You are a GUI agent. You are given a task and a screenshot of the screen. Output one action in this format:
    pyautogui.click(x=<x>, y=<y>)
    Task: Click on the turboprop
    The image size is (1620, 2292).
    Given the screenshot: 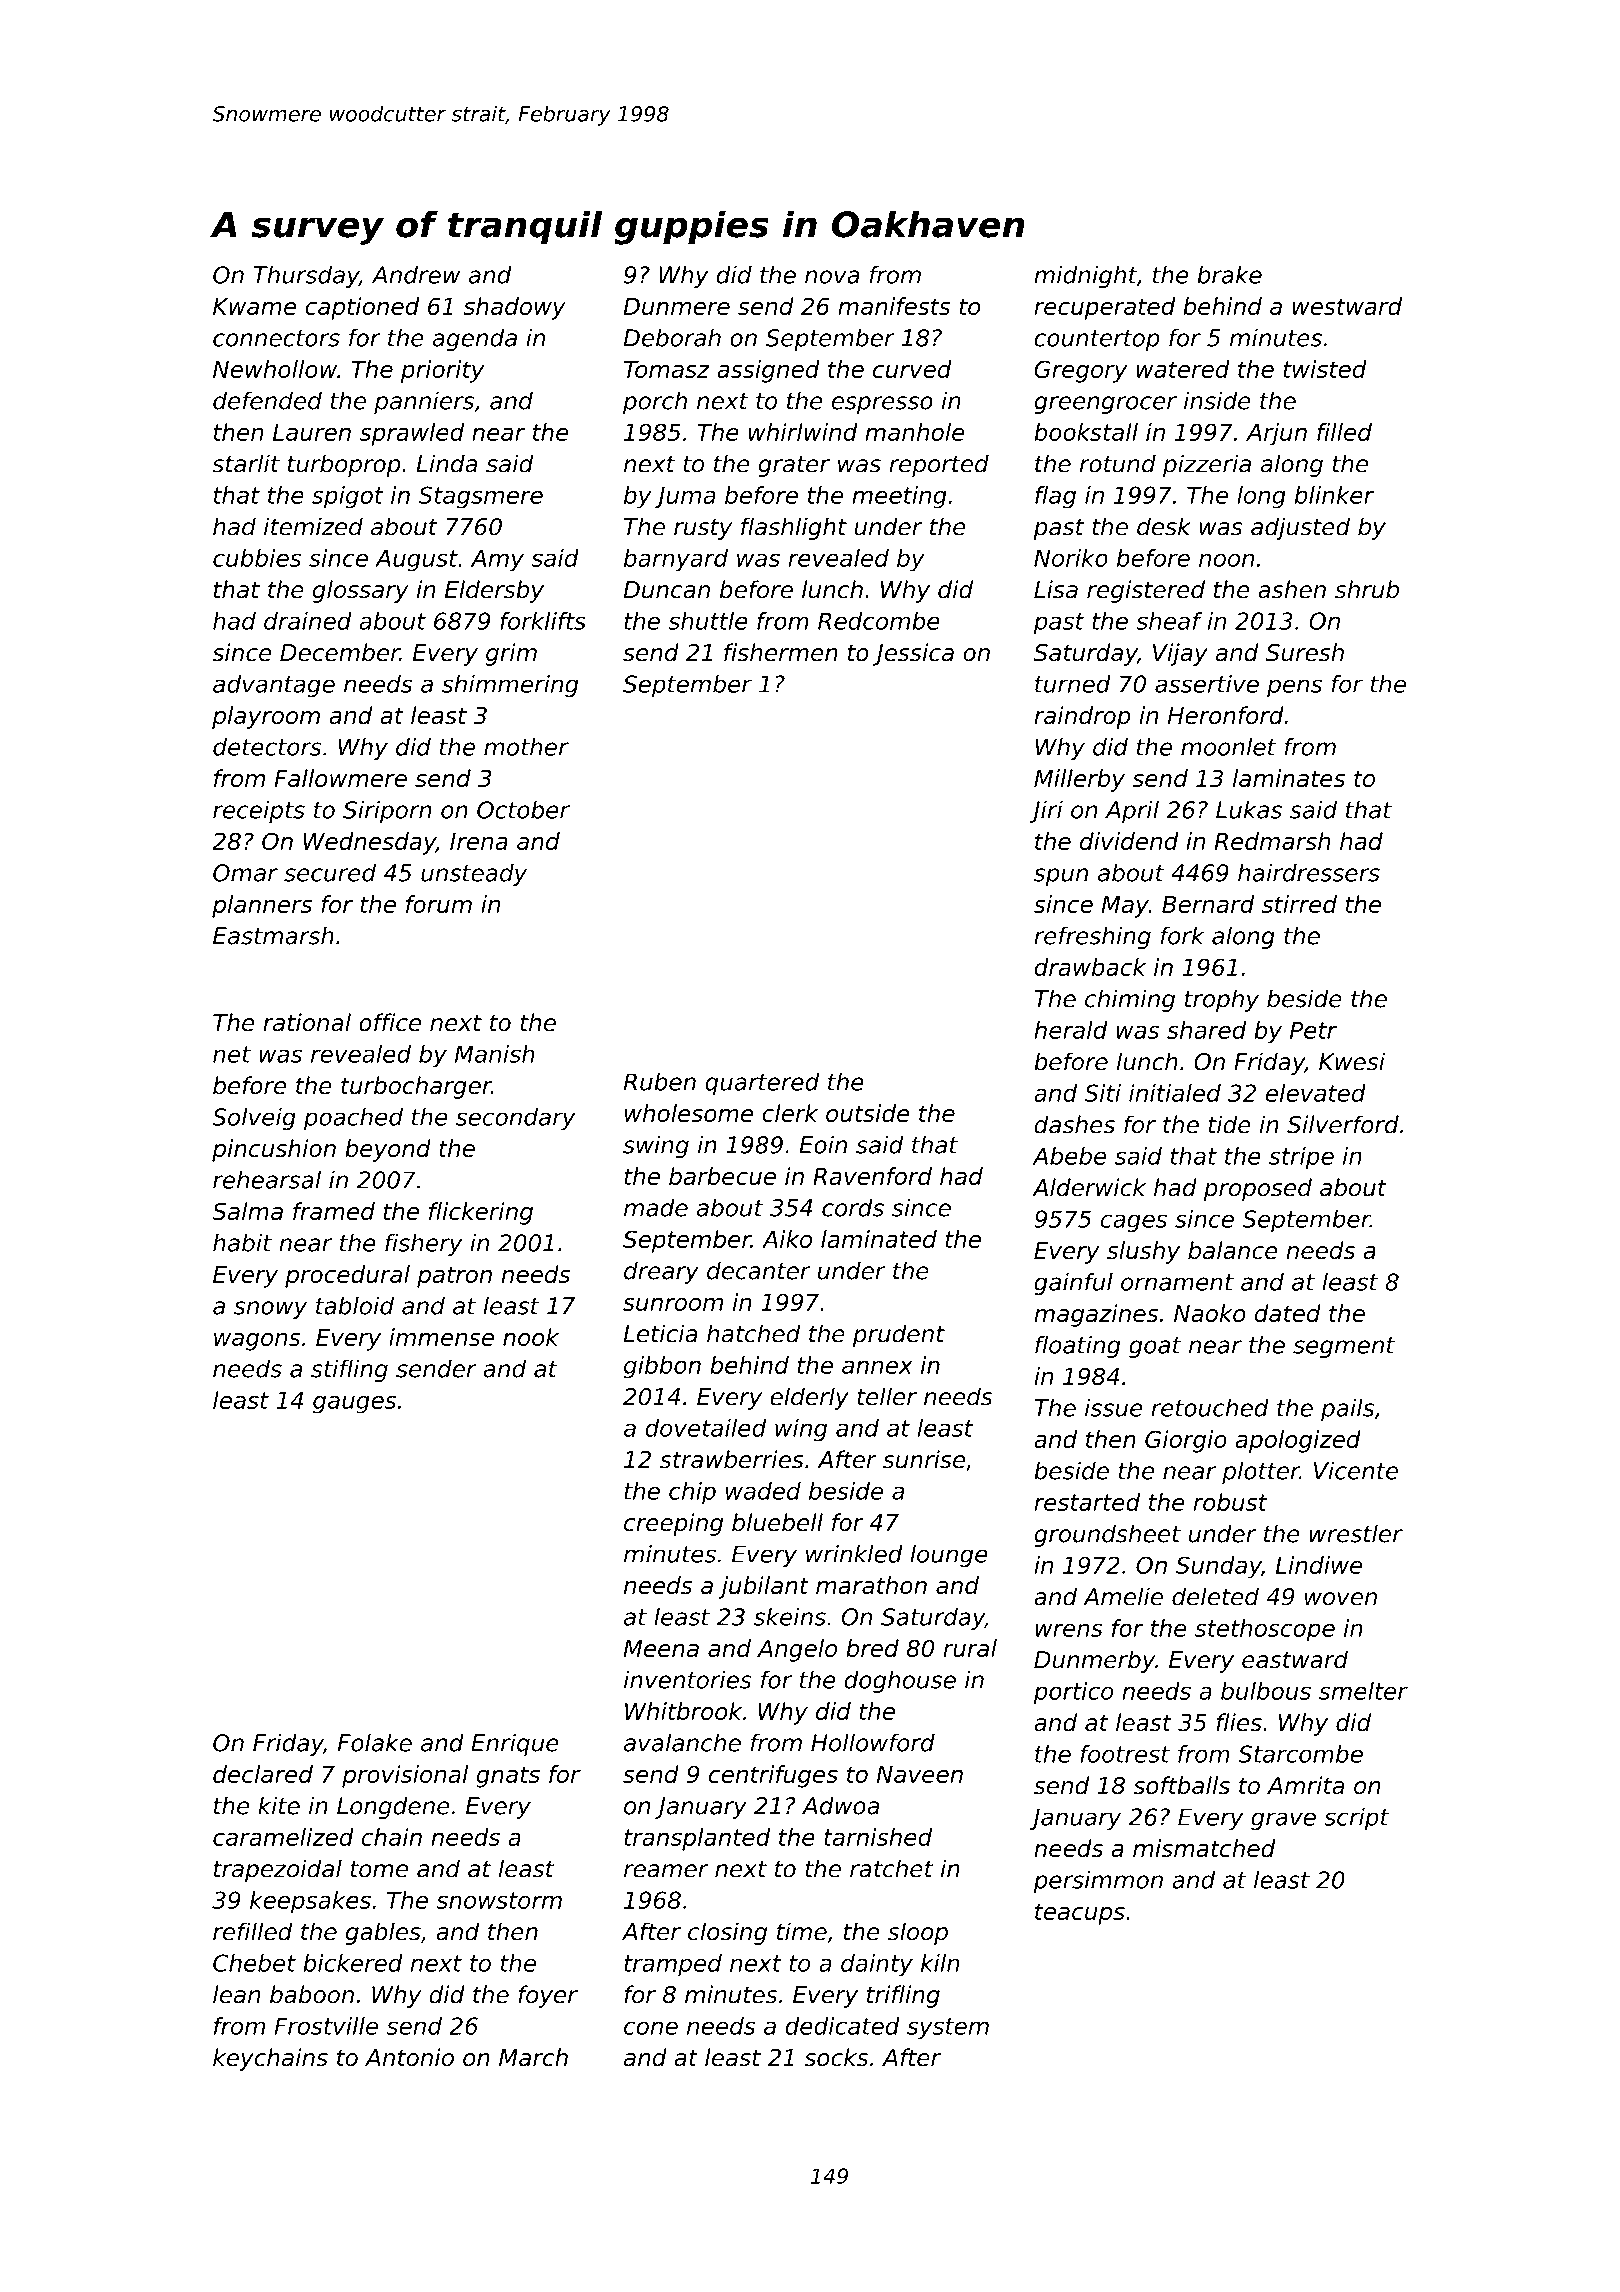 What is the action you would take?
    pyautogui.click(x=344, y=465)
